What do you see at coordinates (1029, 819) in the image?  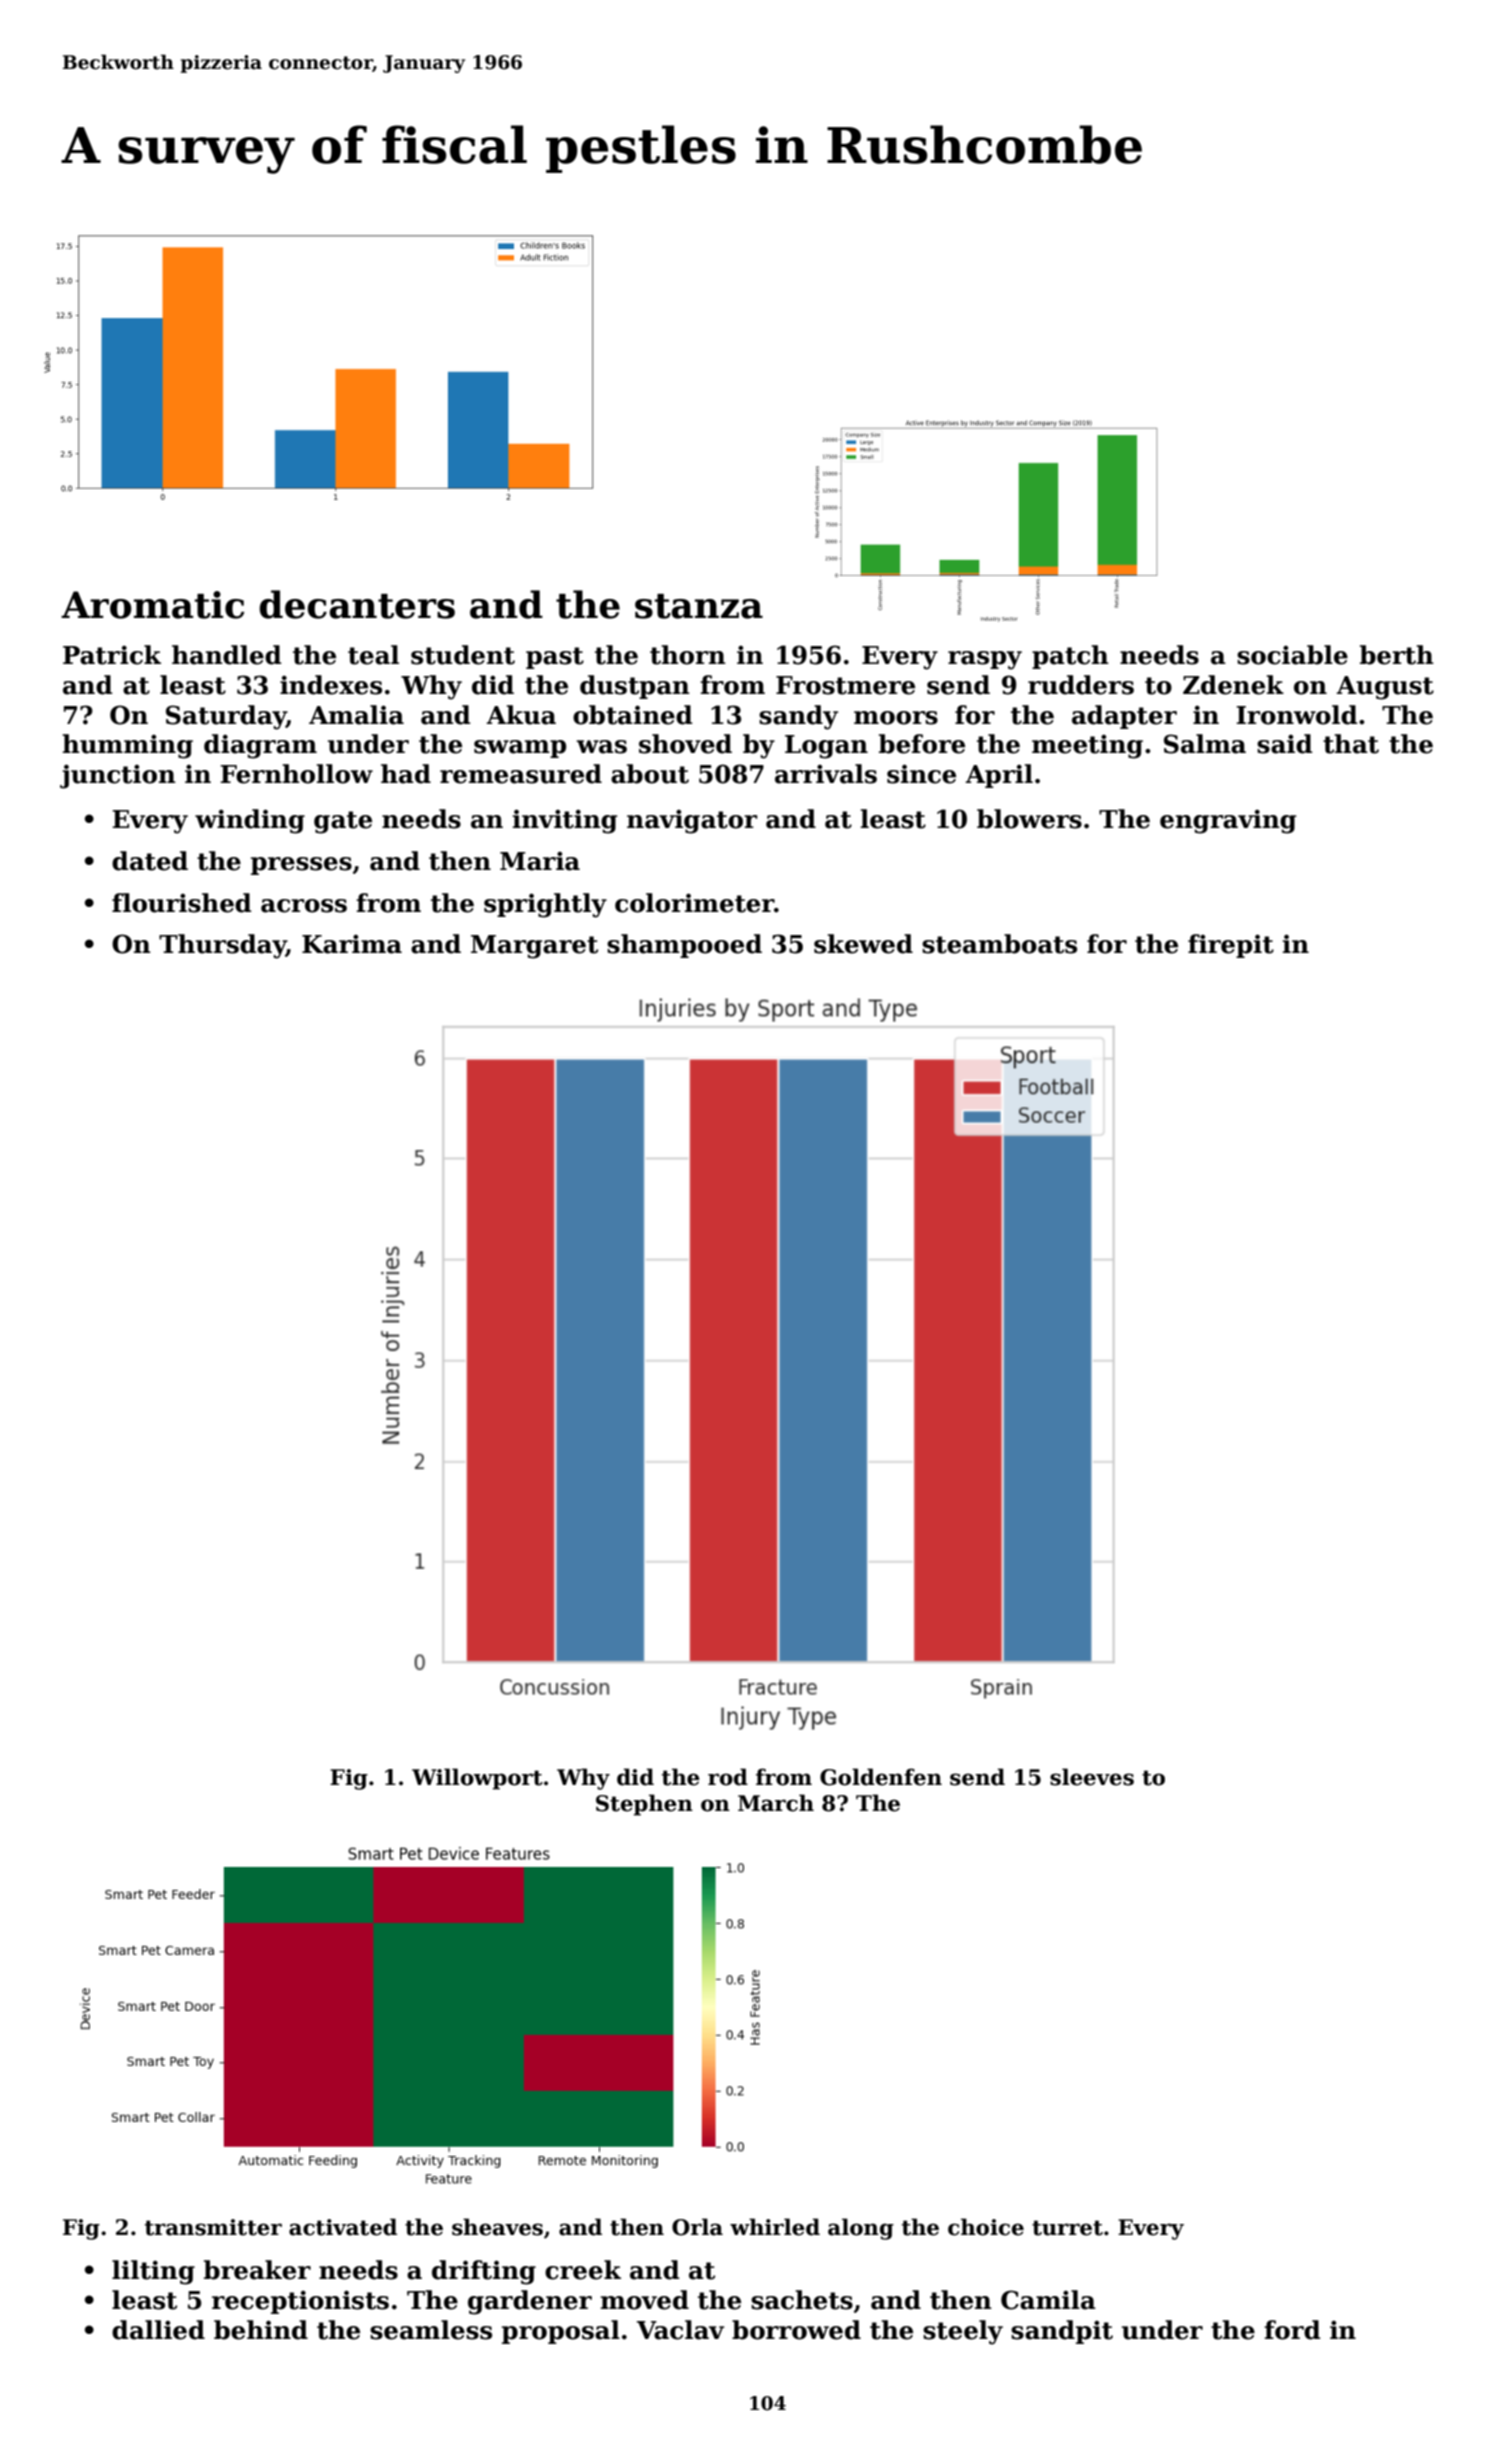 I see `blowers` at bounding box center [1029, 819].
